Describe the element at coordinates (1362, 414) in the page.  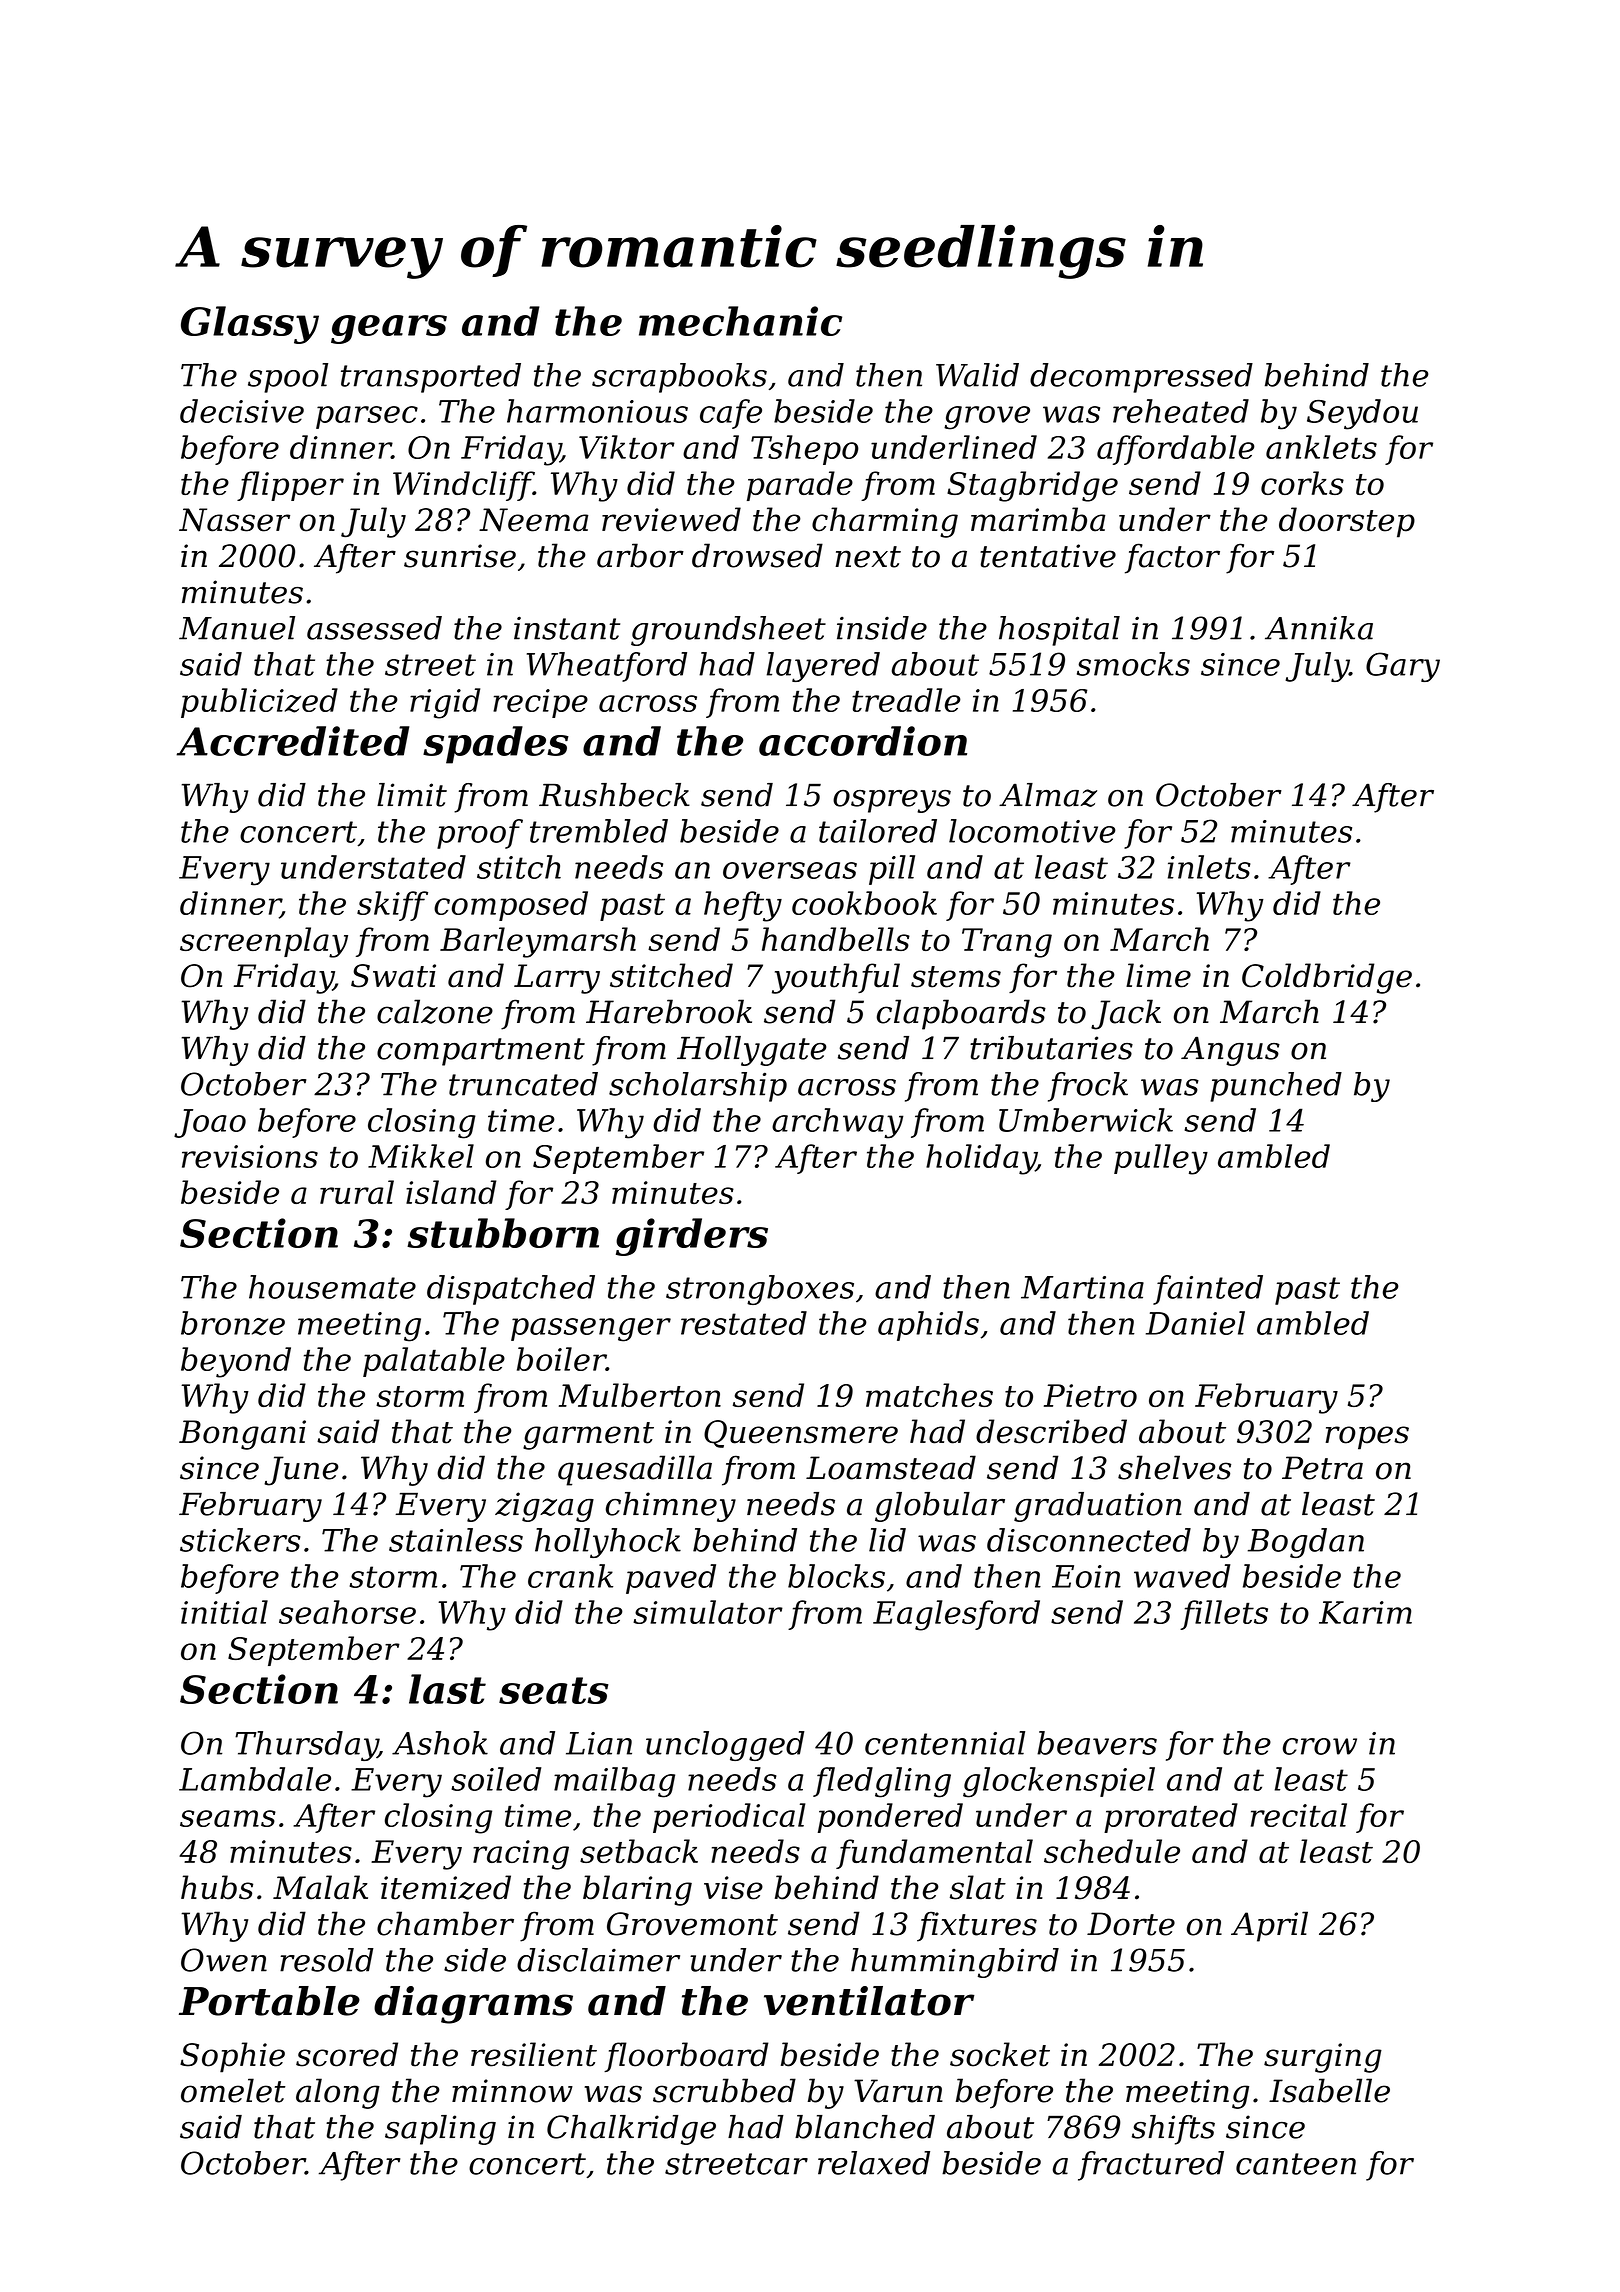
I see `Seydou` at that location.
